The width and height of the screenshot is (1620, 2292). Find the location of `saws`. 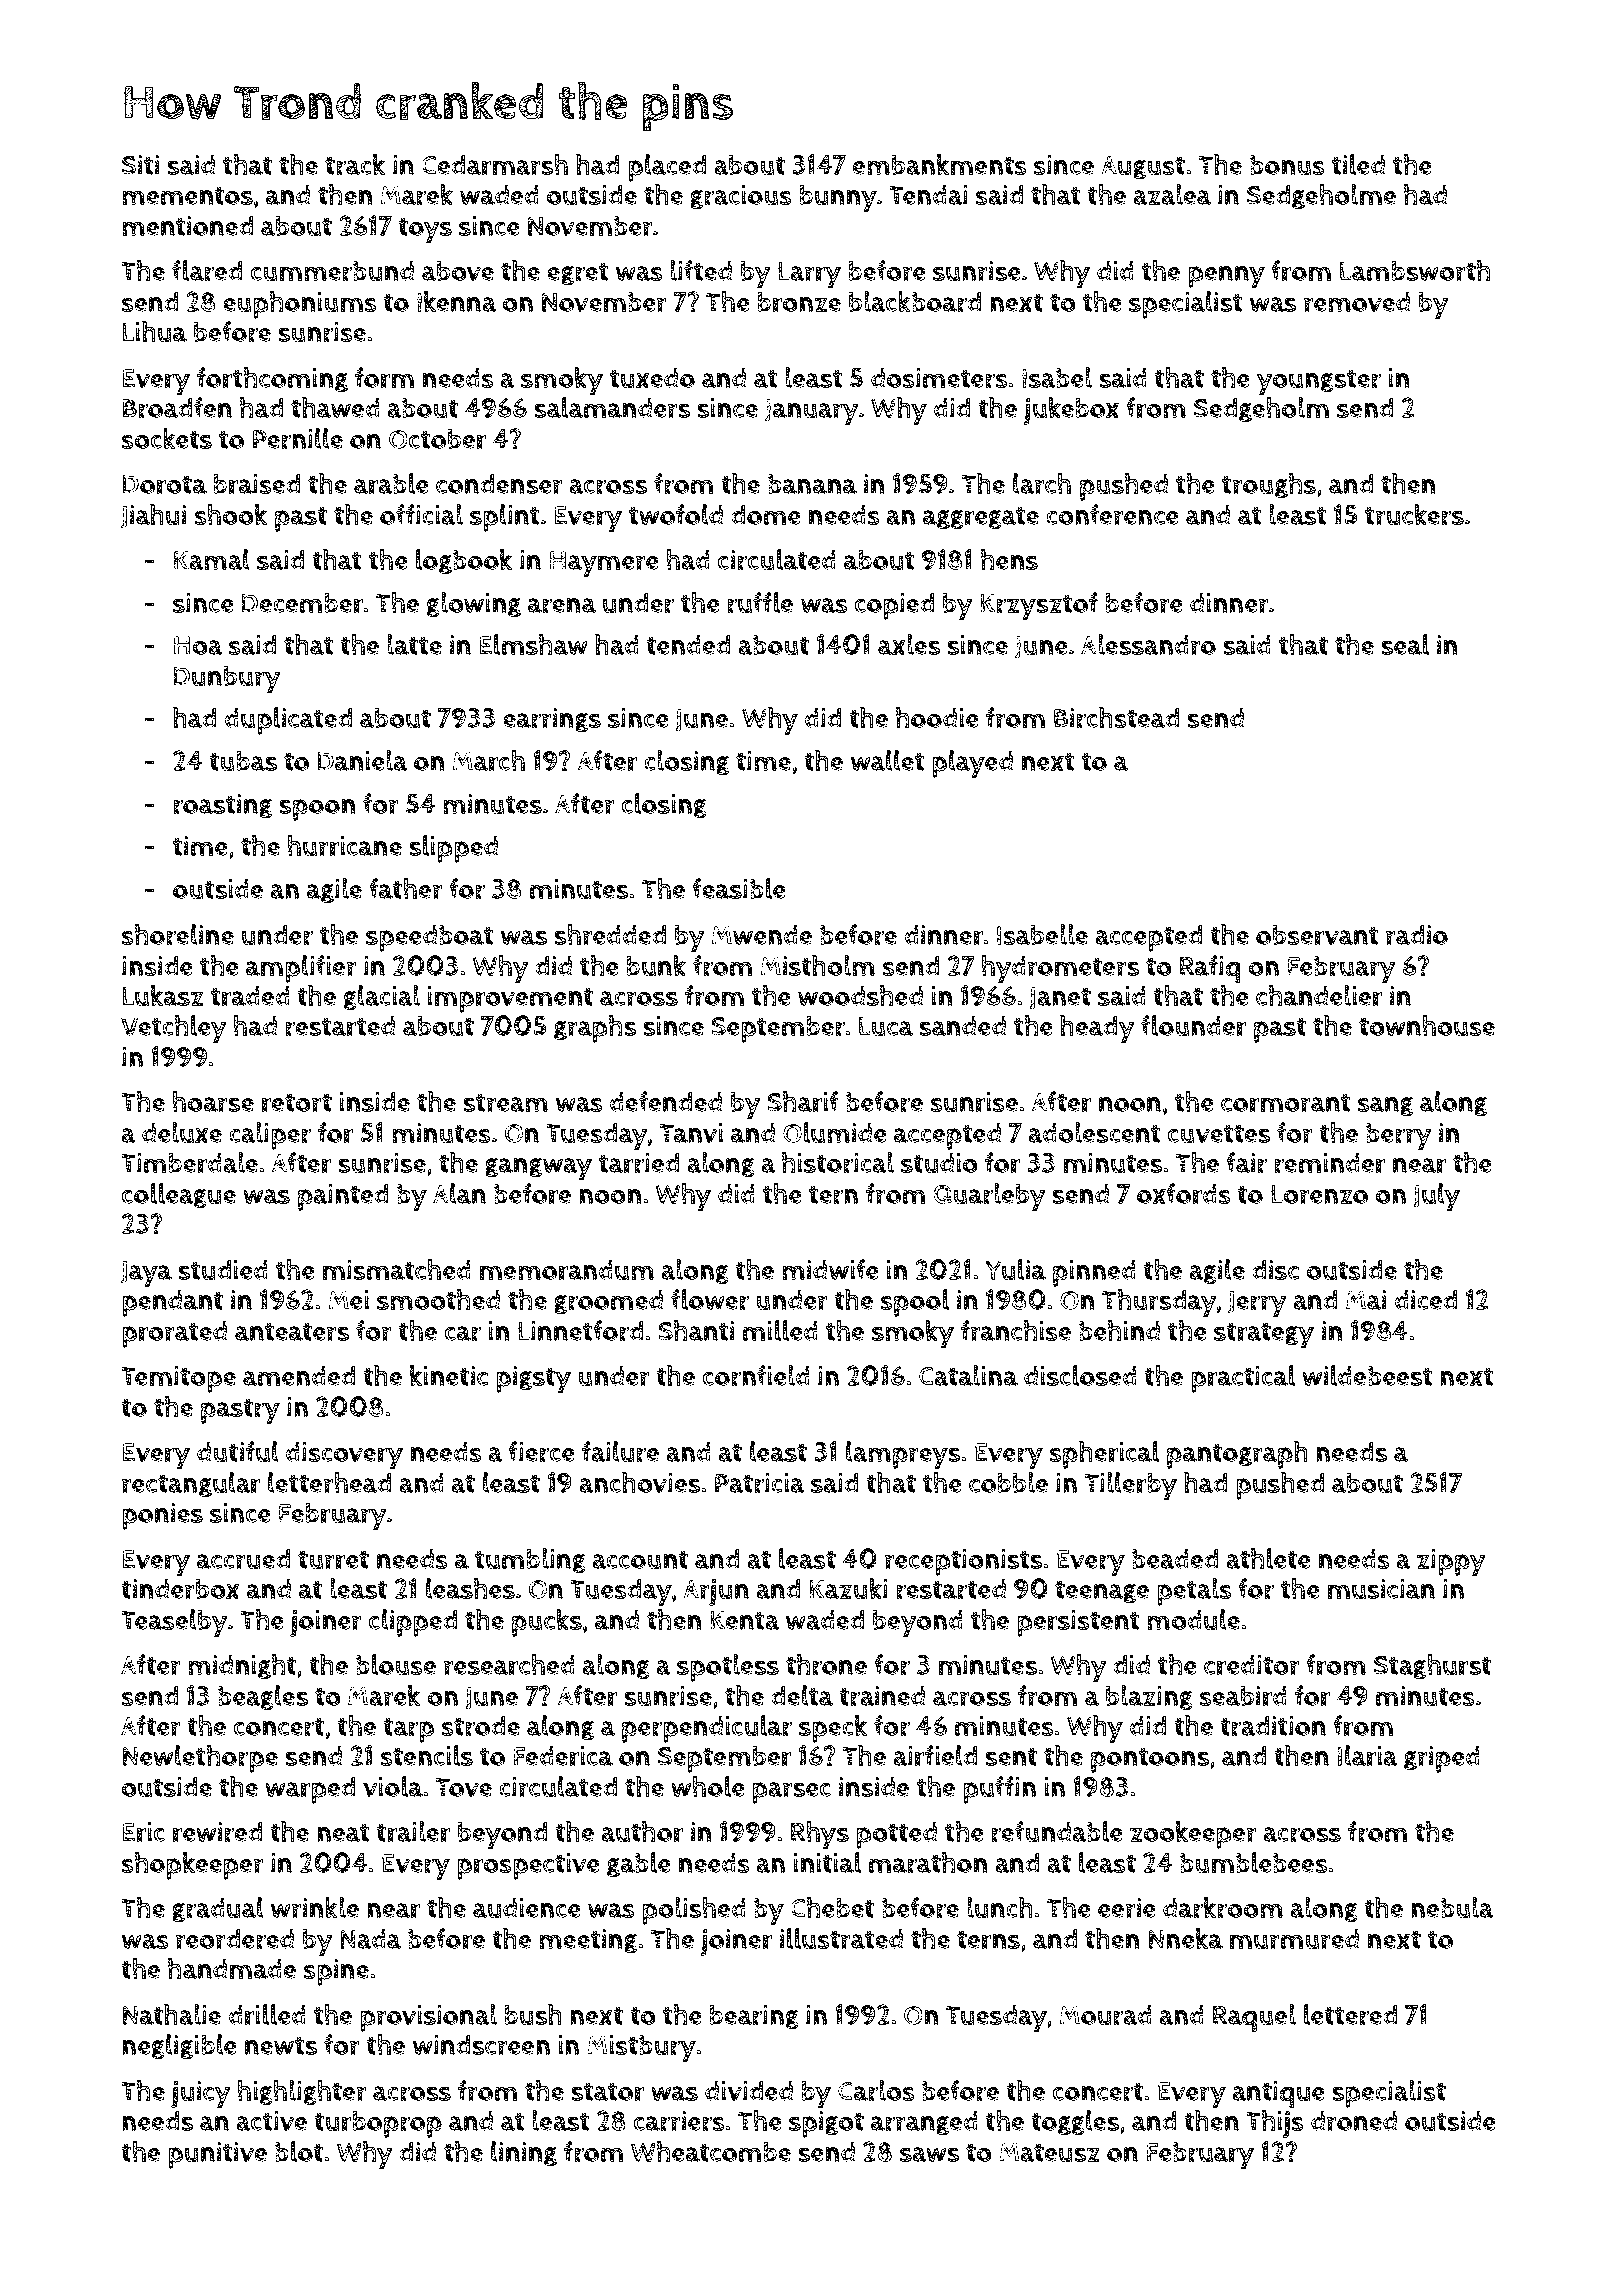

saws is located at coordinates (929, 2154).
